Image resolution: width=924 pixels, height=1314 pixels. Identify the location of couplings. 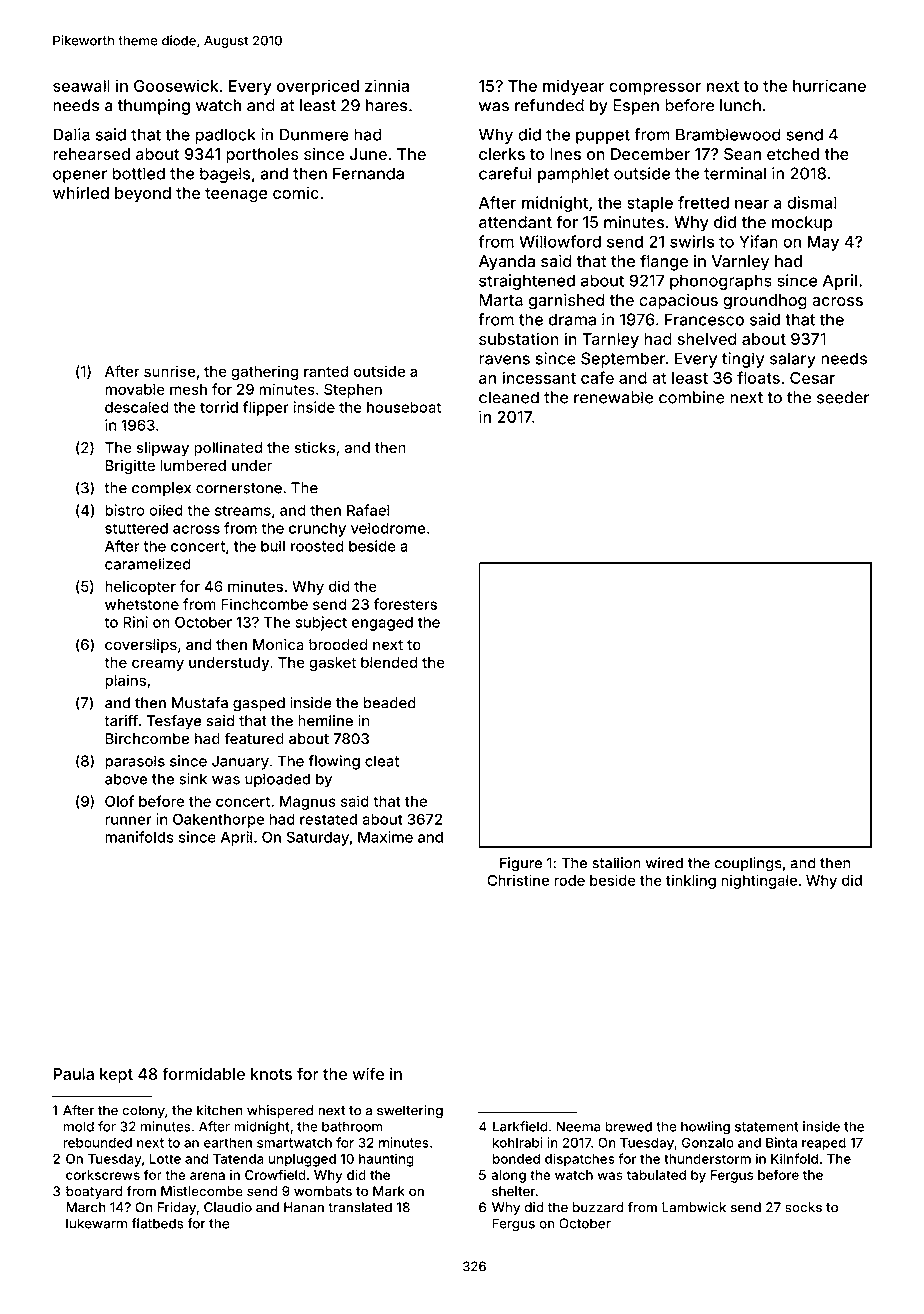
(748, 864).
